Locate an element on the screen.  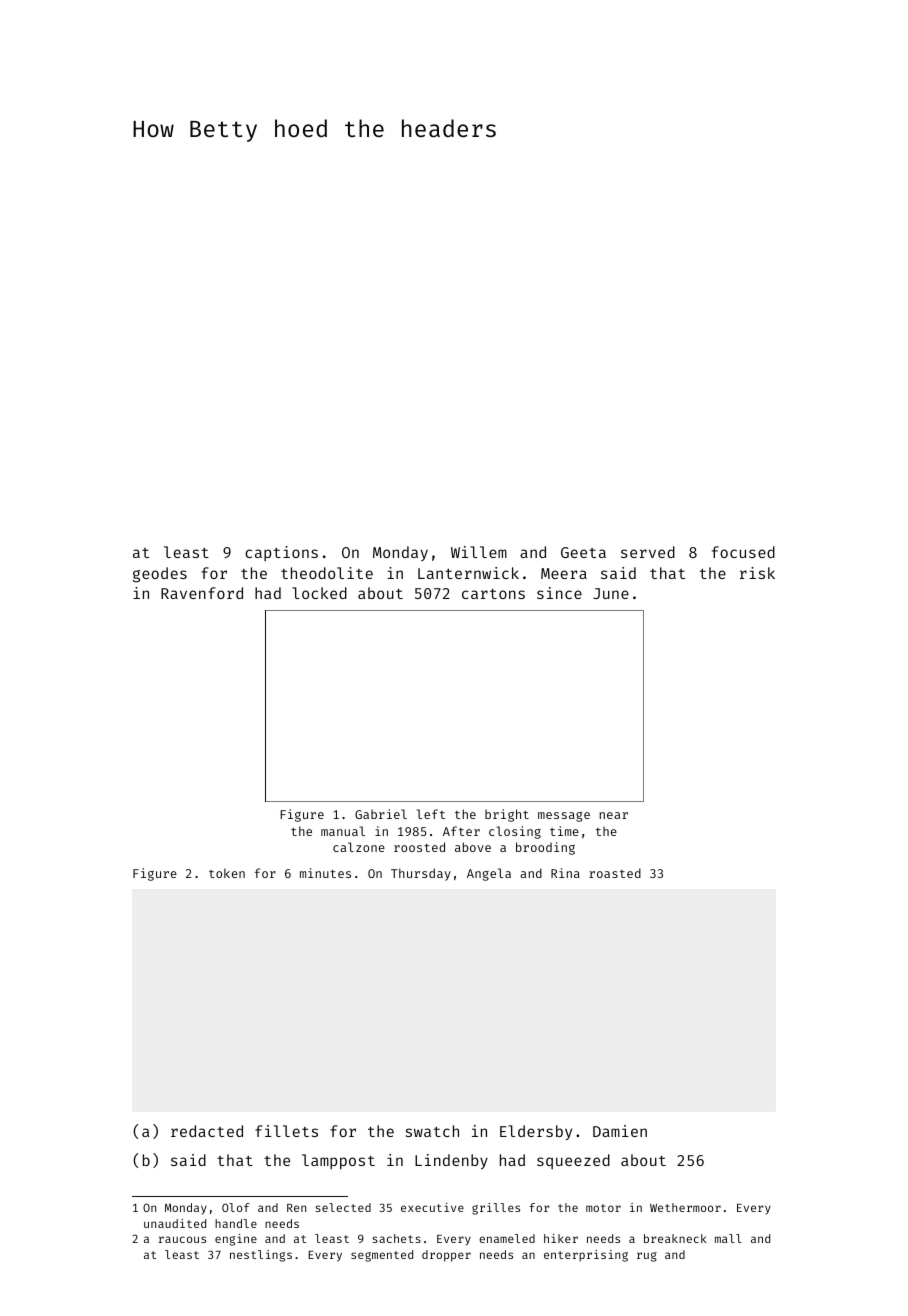
rug is located at coordinates (647, 1257).
